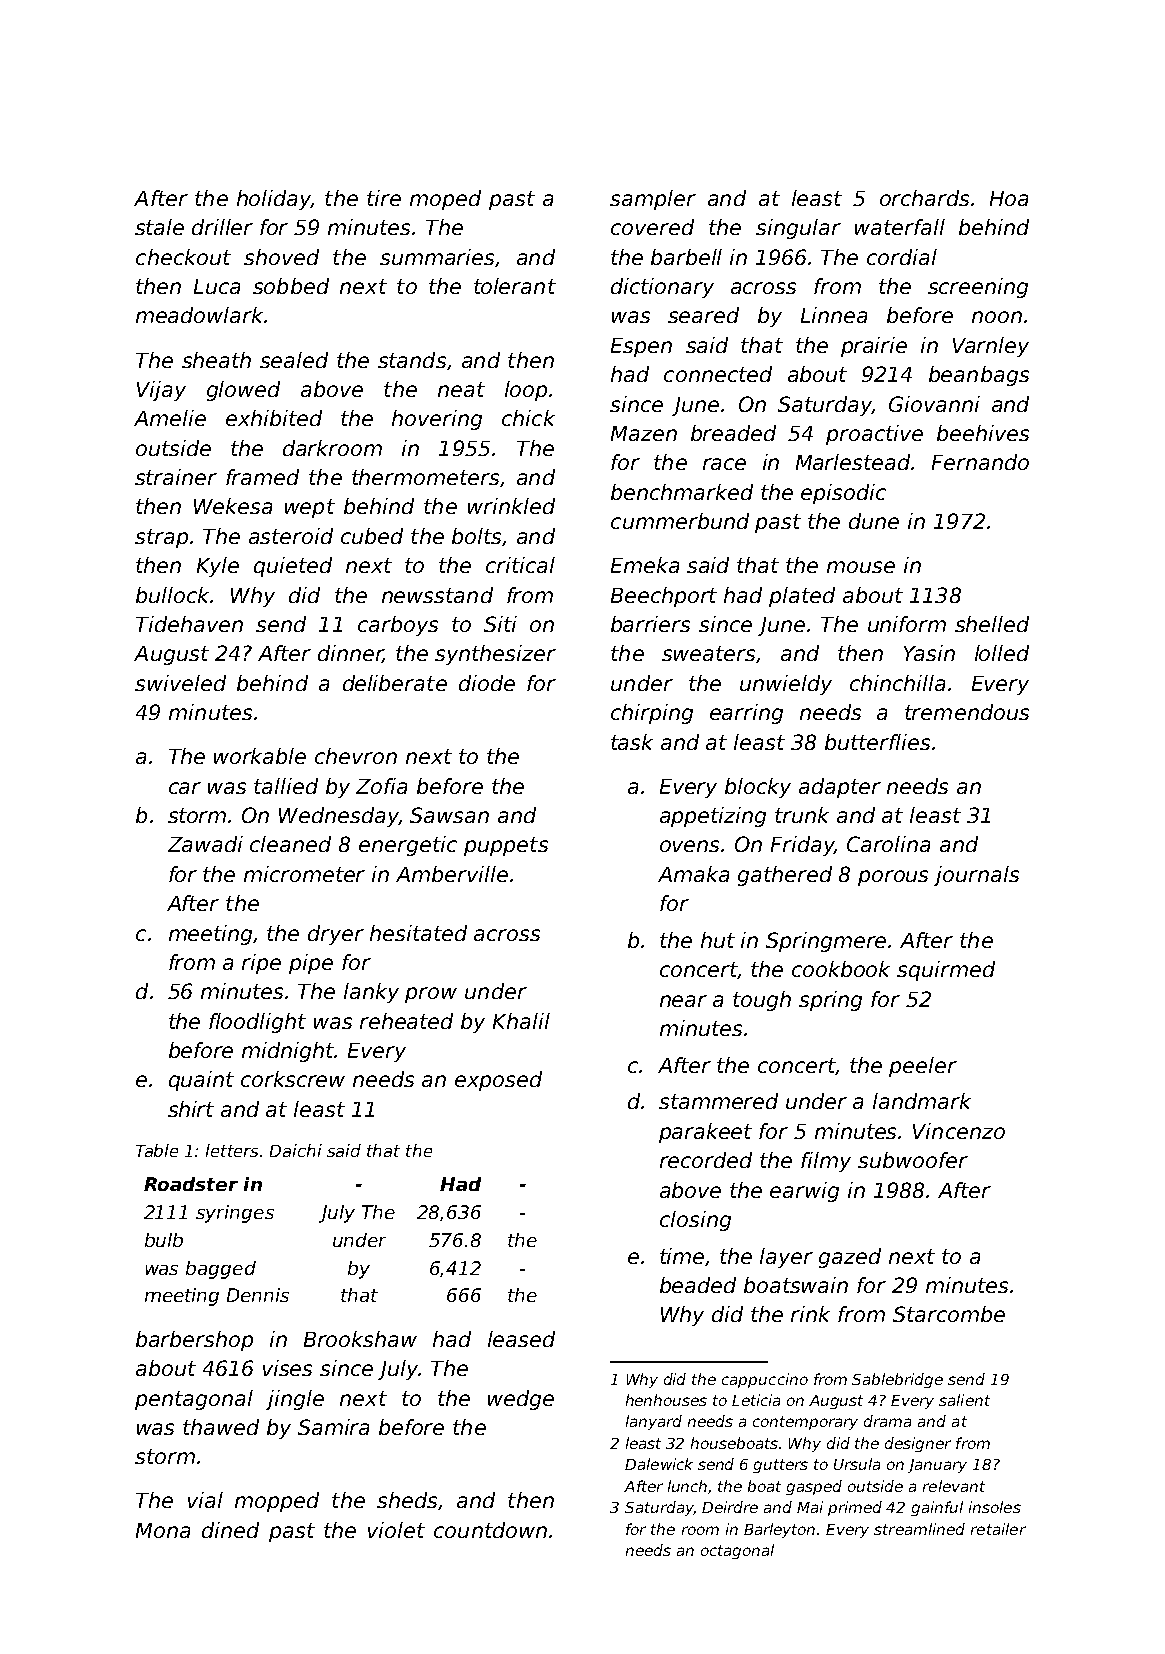 The width and height of the screenshot is (1165, 1654). What do you see at coordinates (978, 288) in the screenshot?
I see `screening` at bounding box center [978, 288].
